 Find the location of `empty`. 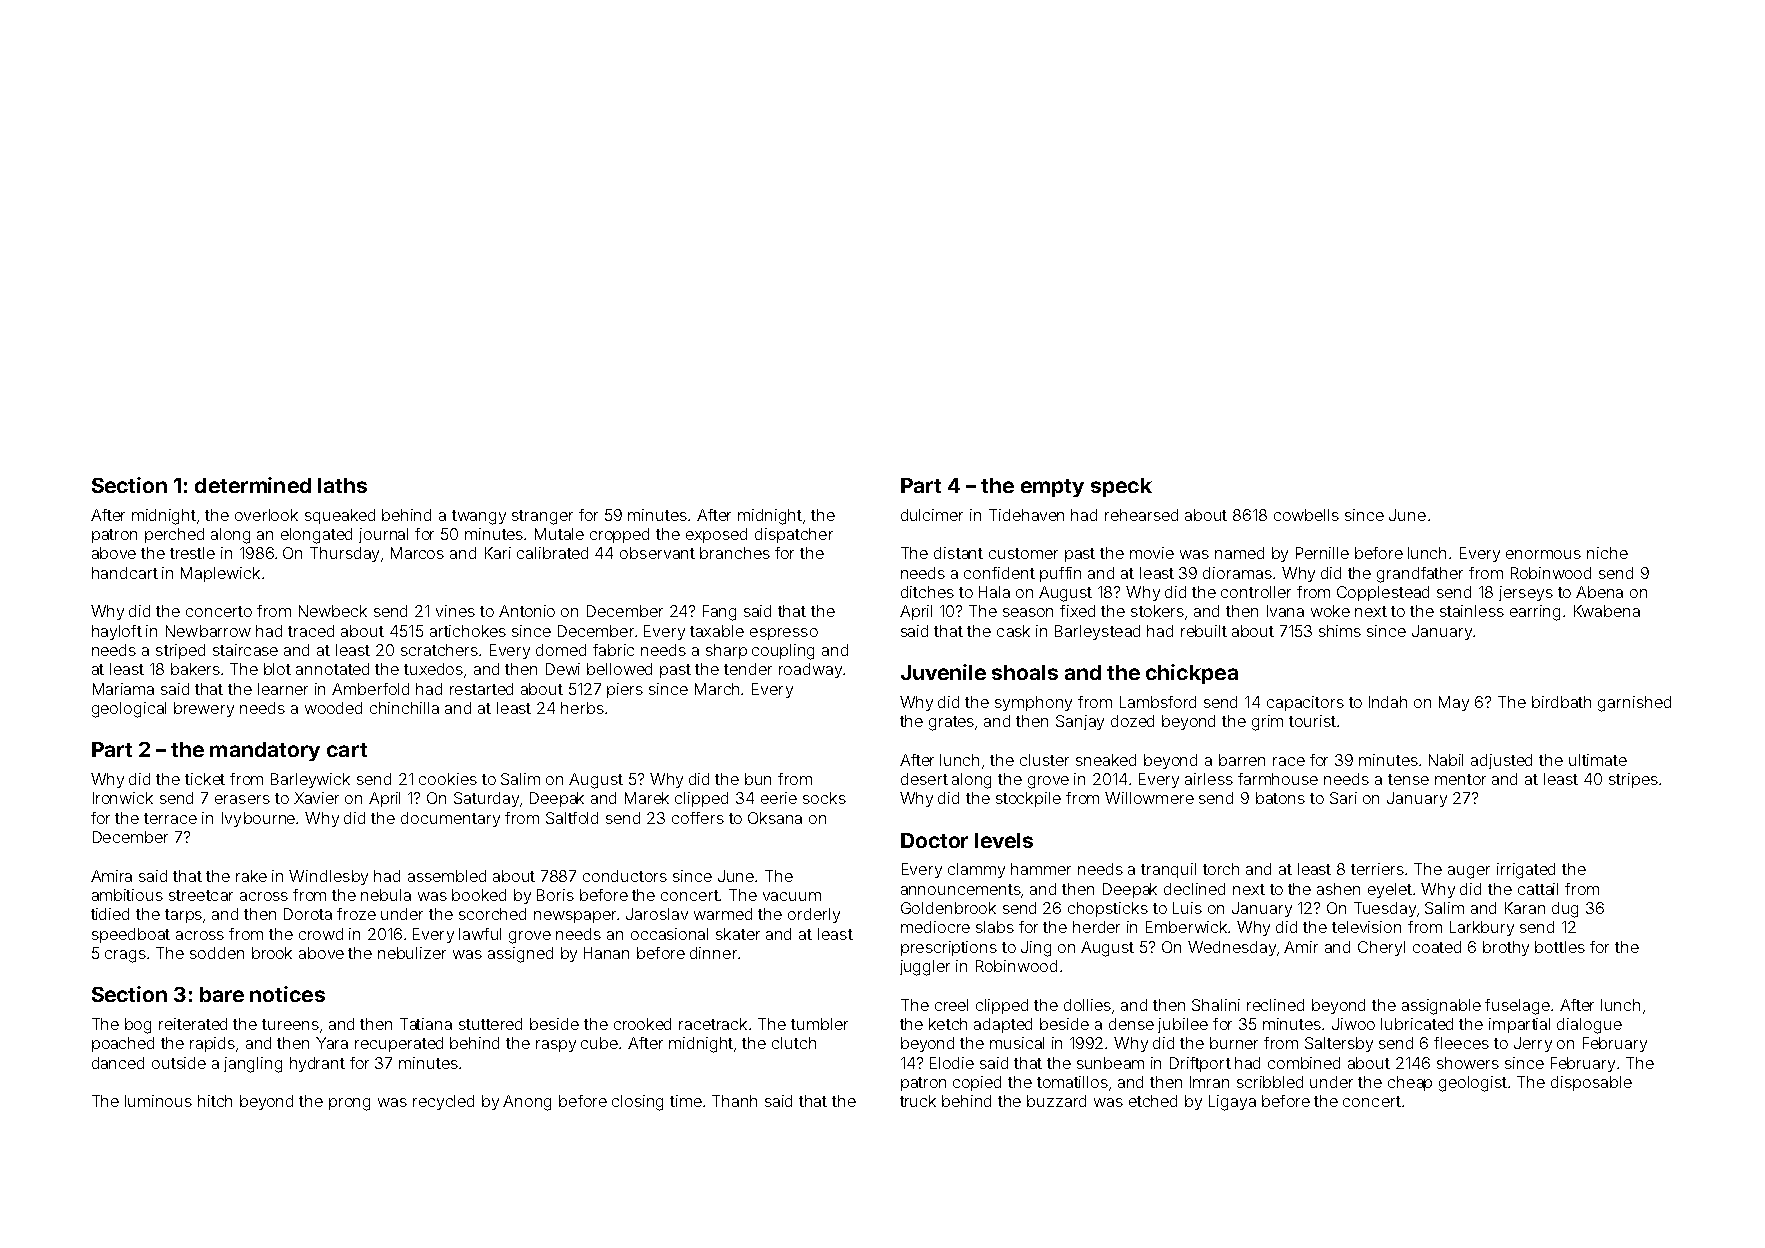

empty is located at coordinates (1052, 488).
